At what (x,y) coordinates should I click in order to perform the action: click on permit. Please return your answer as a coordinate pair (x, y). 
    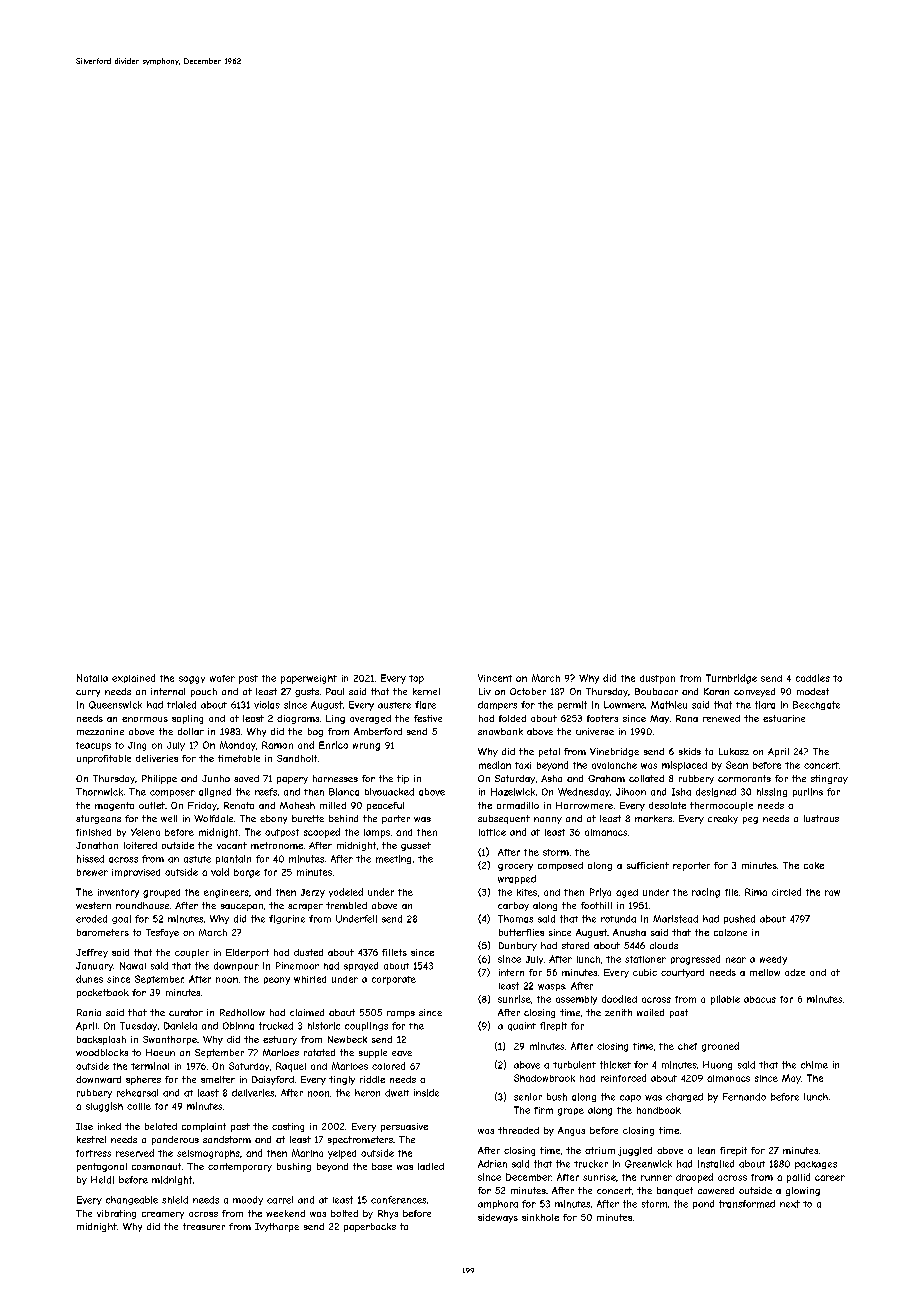
    Looking at the image, I should click on (572, 705).
